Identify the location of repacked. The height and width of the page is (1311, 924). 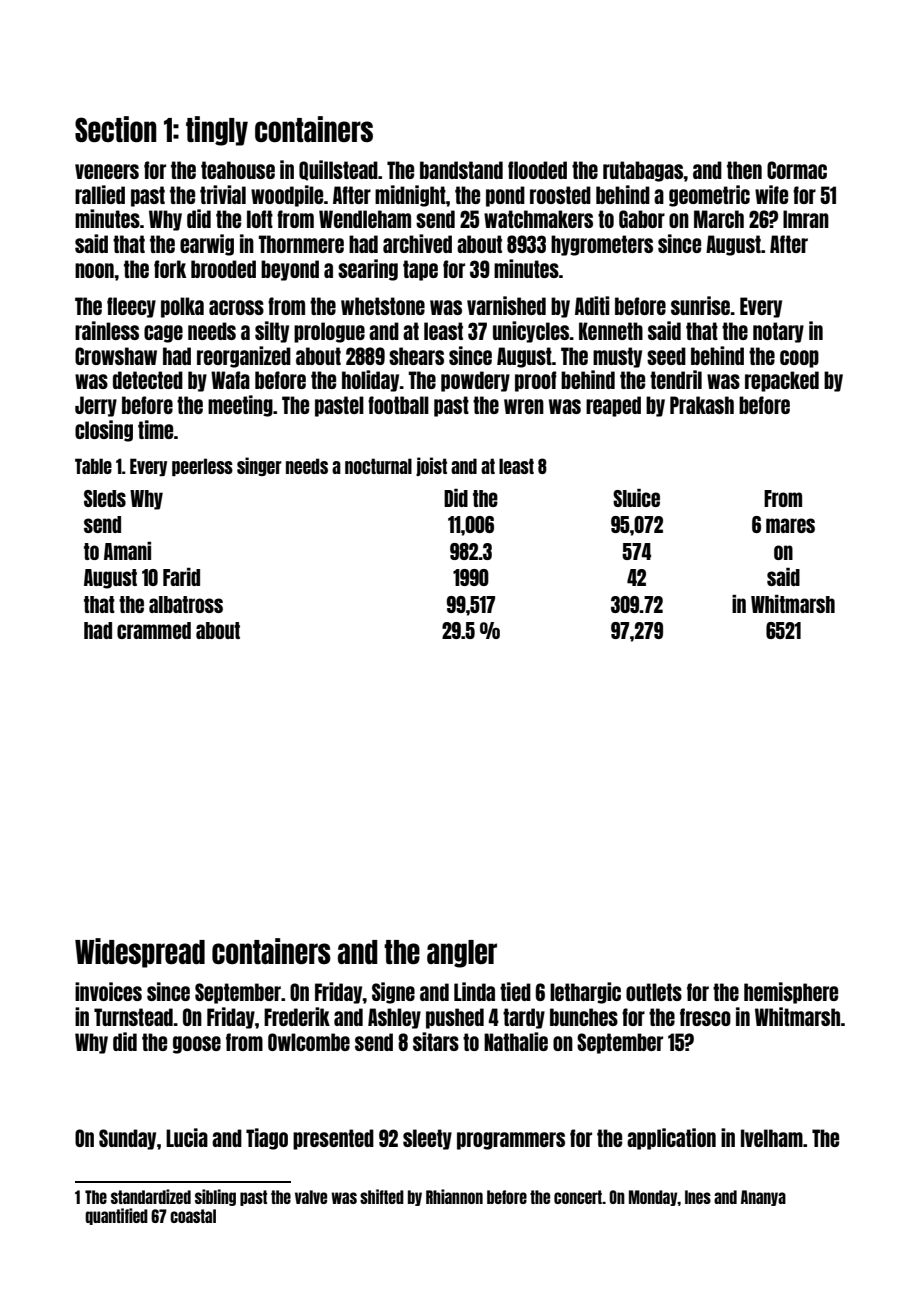
(782, 381).
